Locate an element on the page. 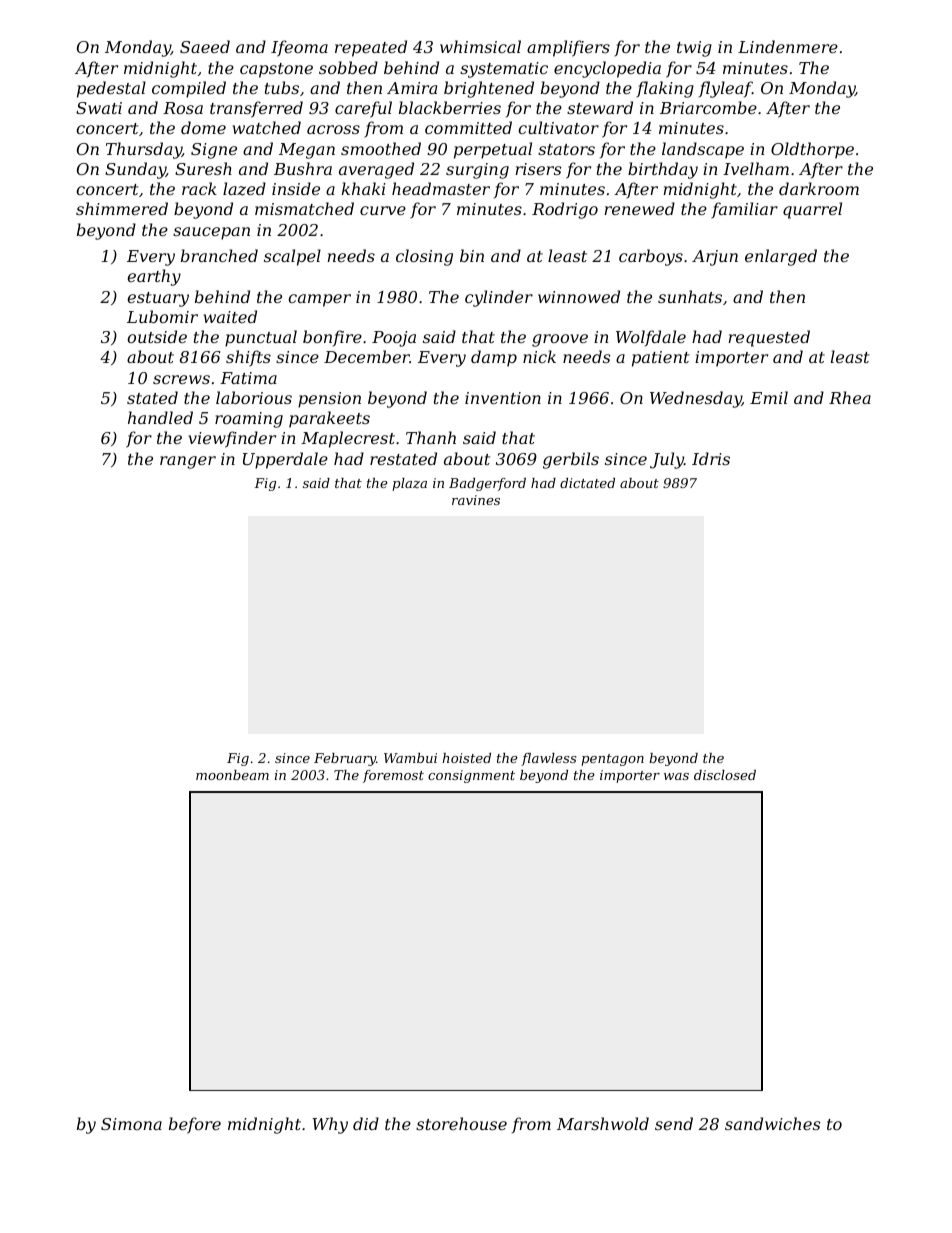 The width and height of the page is (952, 1233). Rodrigo is located at coordinates (565, 210).
